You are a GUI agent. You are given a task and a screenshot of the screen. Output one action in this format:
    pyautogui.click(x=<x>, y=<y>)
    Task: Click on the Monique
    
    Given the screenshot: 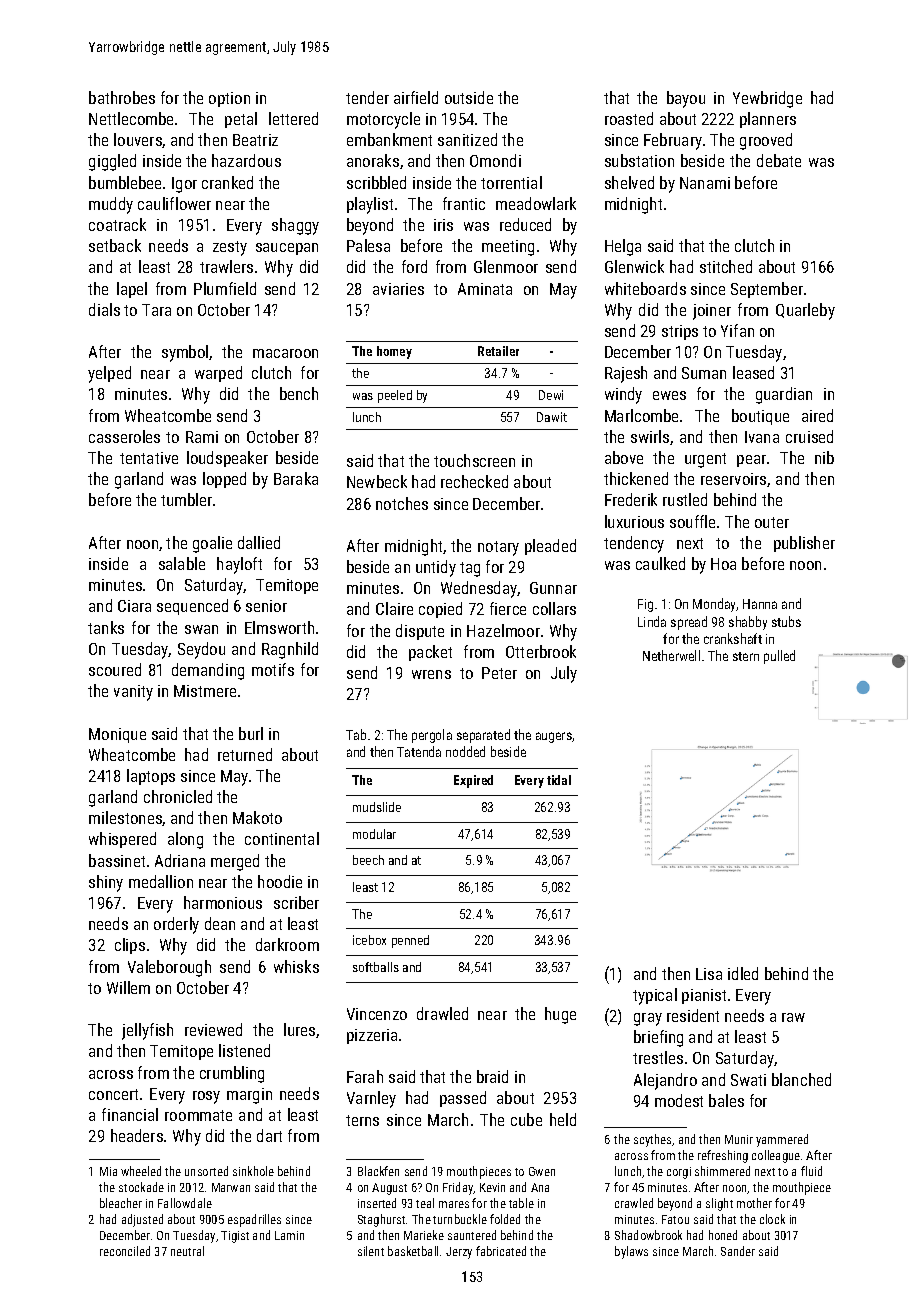 What is the action you would take?
    pyautogui.click(x=117, y=735)
